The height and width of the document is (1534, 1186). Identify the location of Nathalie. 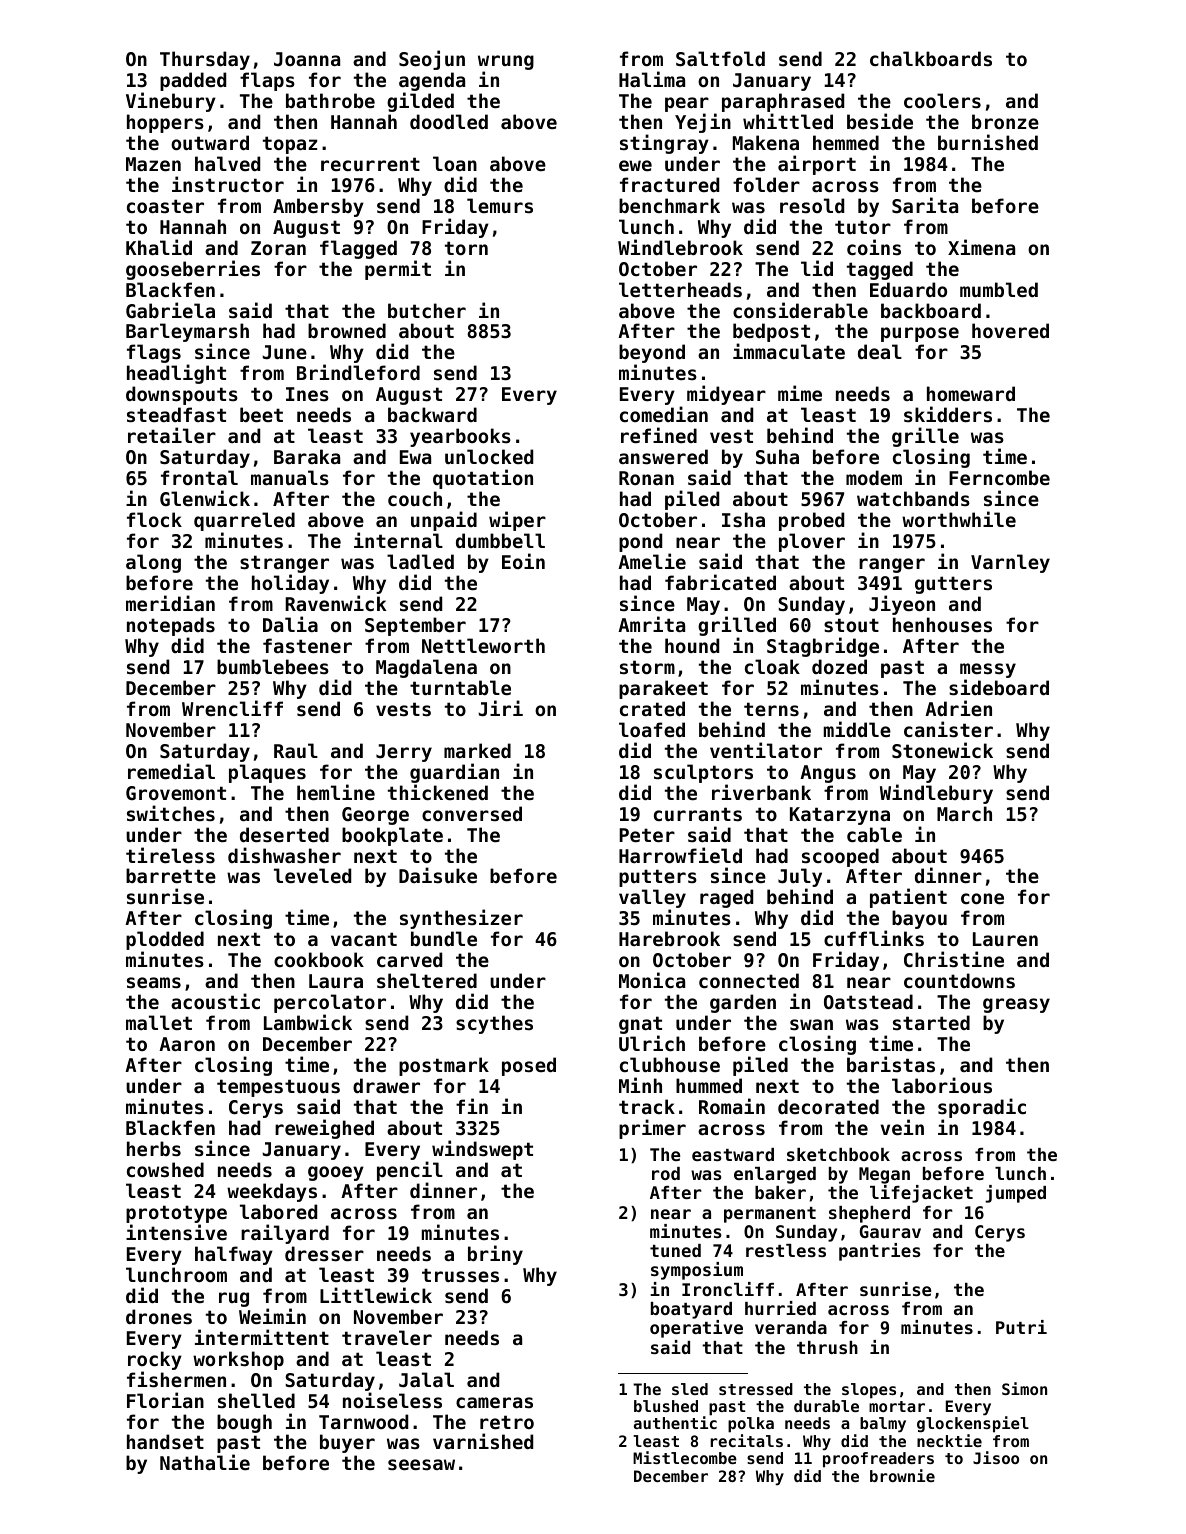
(205, 1462).
